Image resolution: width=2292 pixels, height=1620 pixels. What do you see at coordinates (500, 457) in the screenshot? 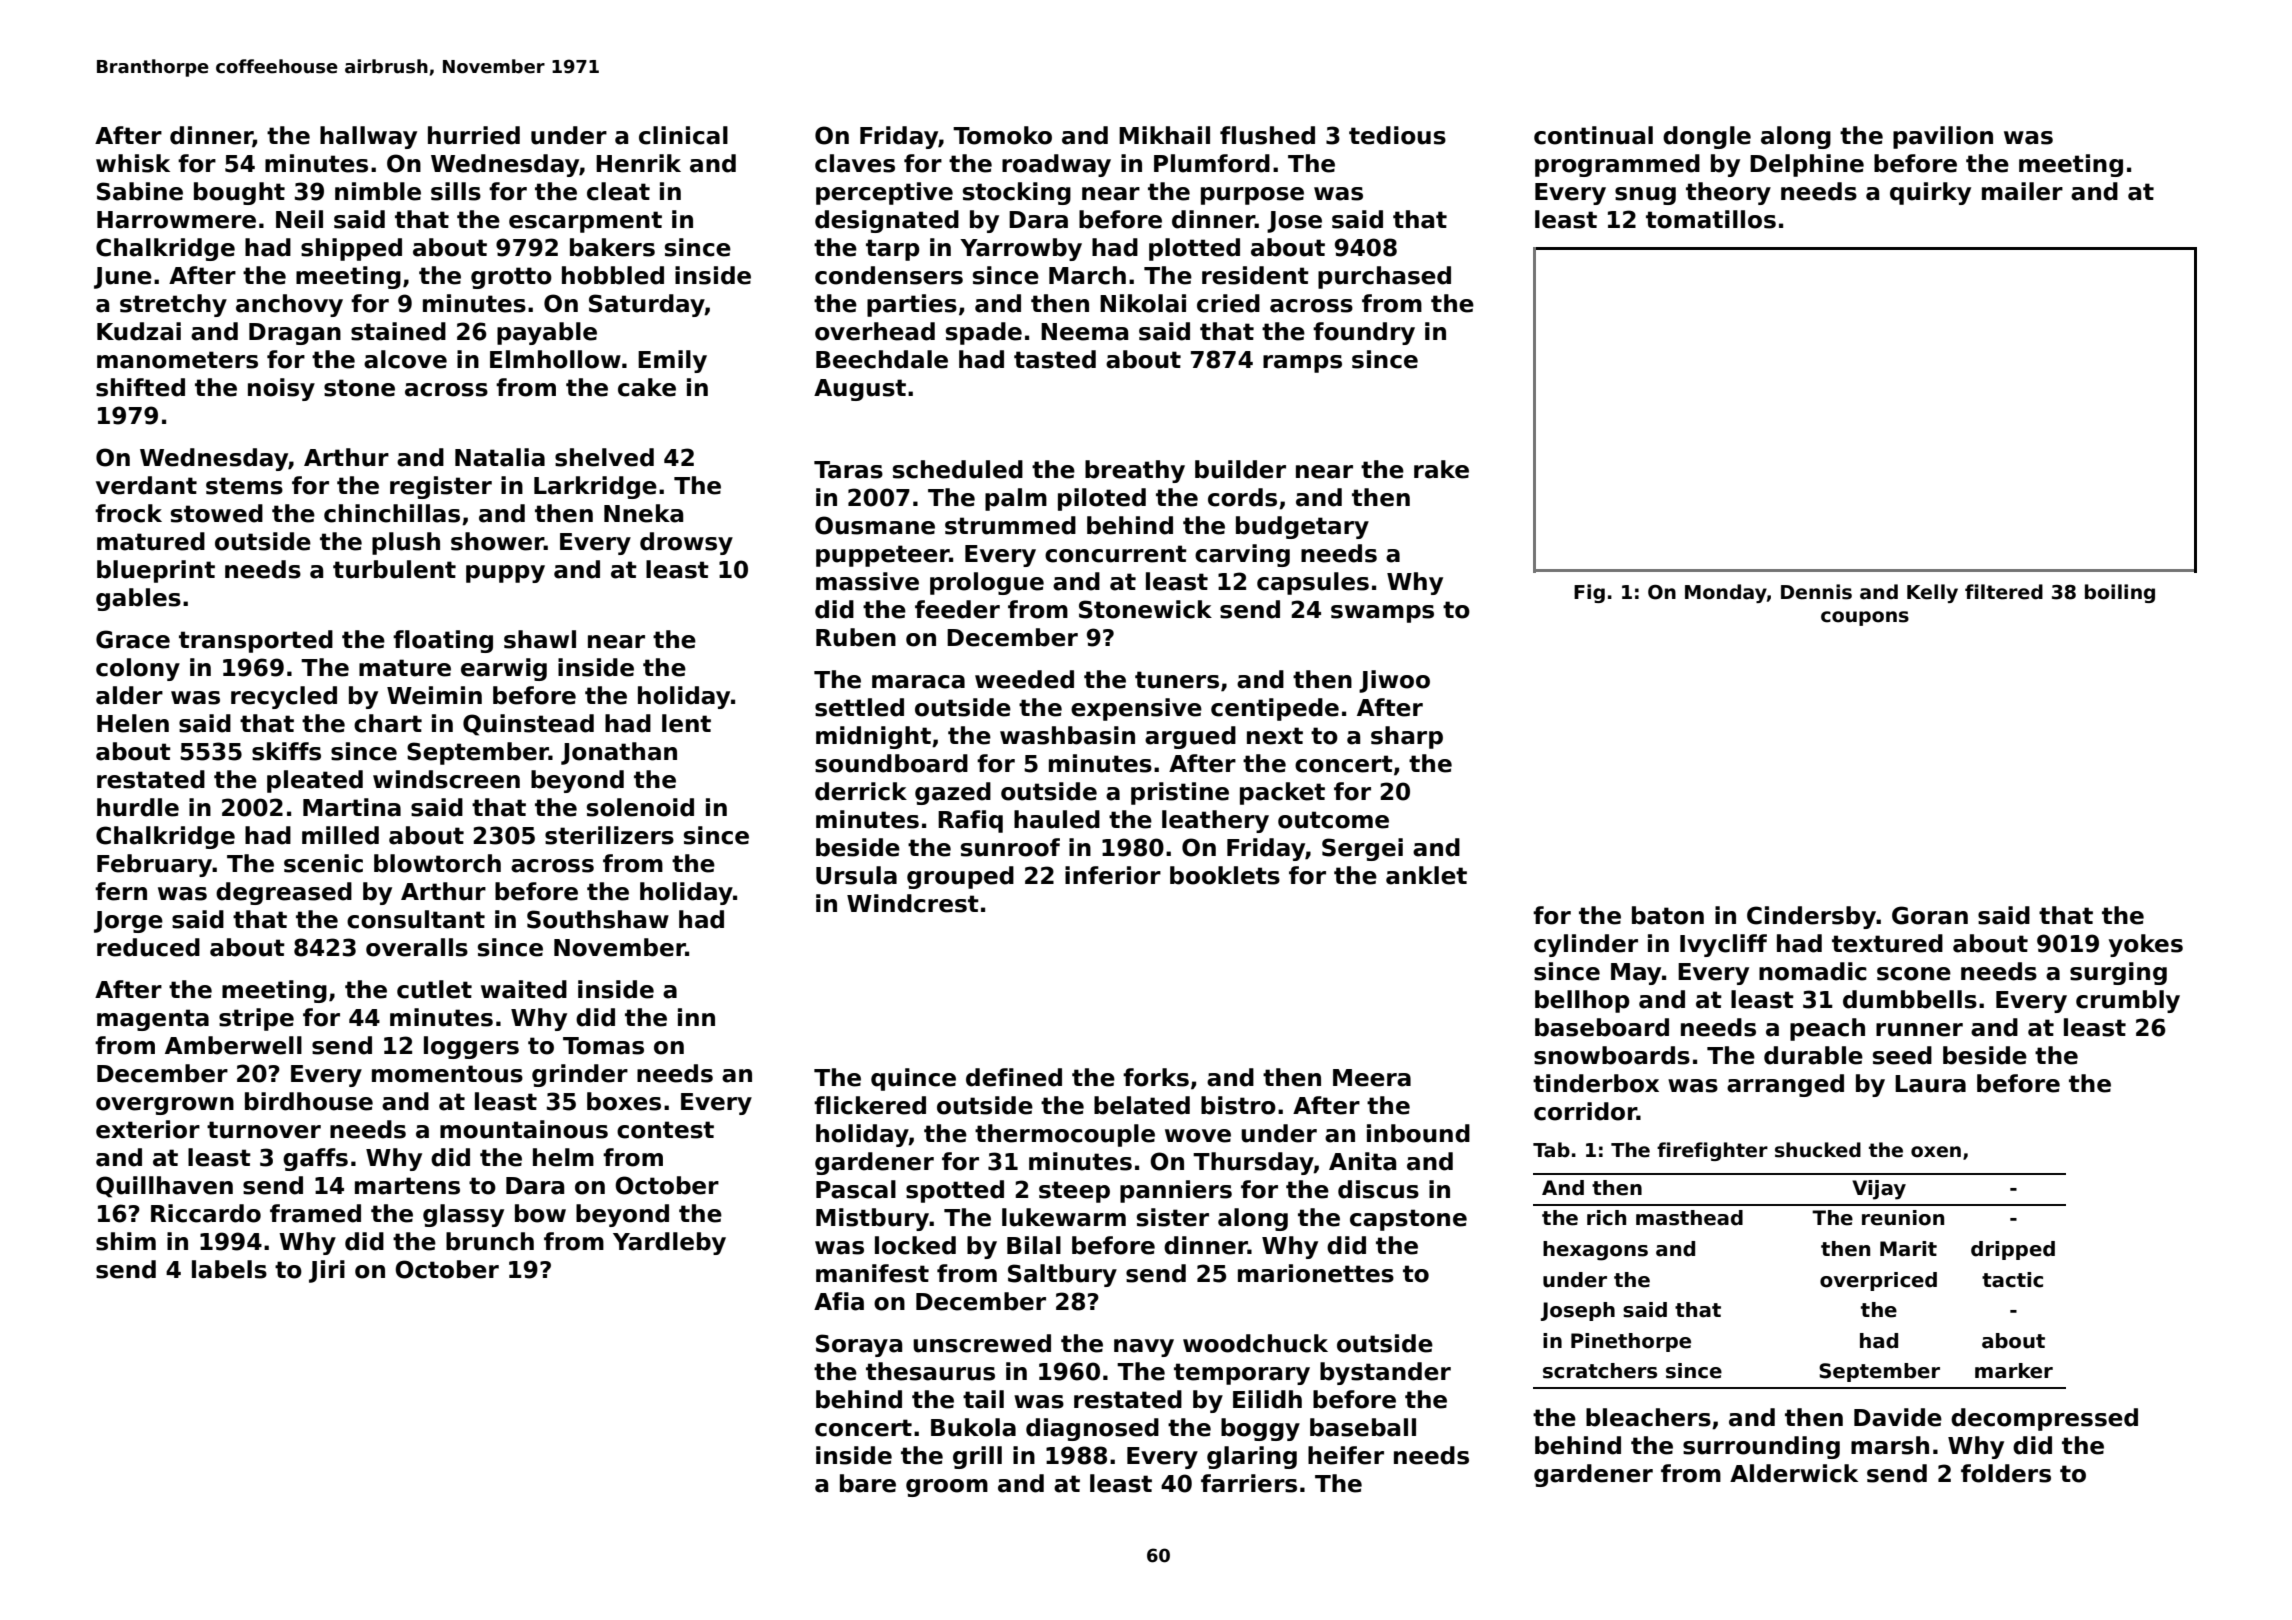
I see `Natalia` at bounding box center [500, 457].
